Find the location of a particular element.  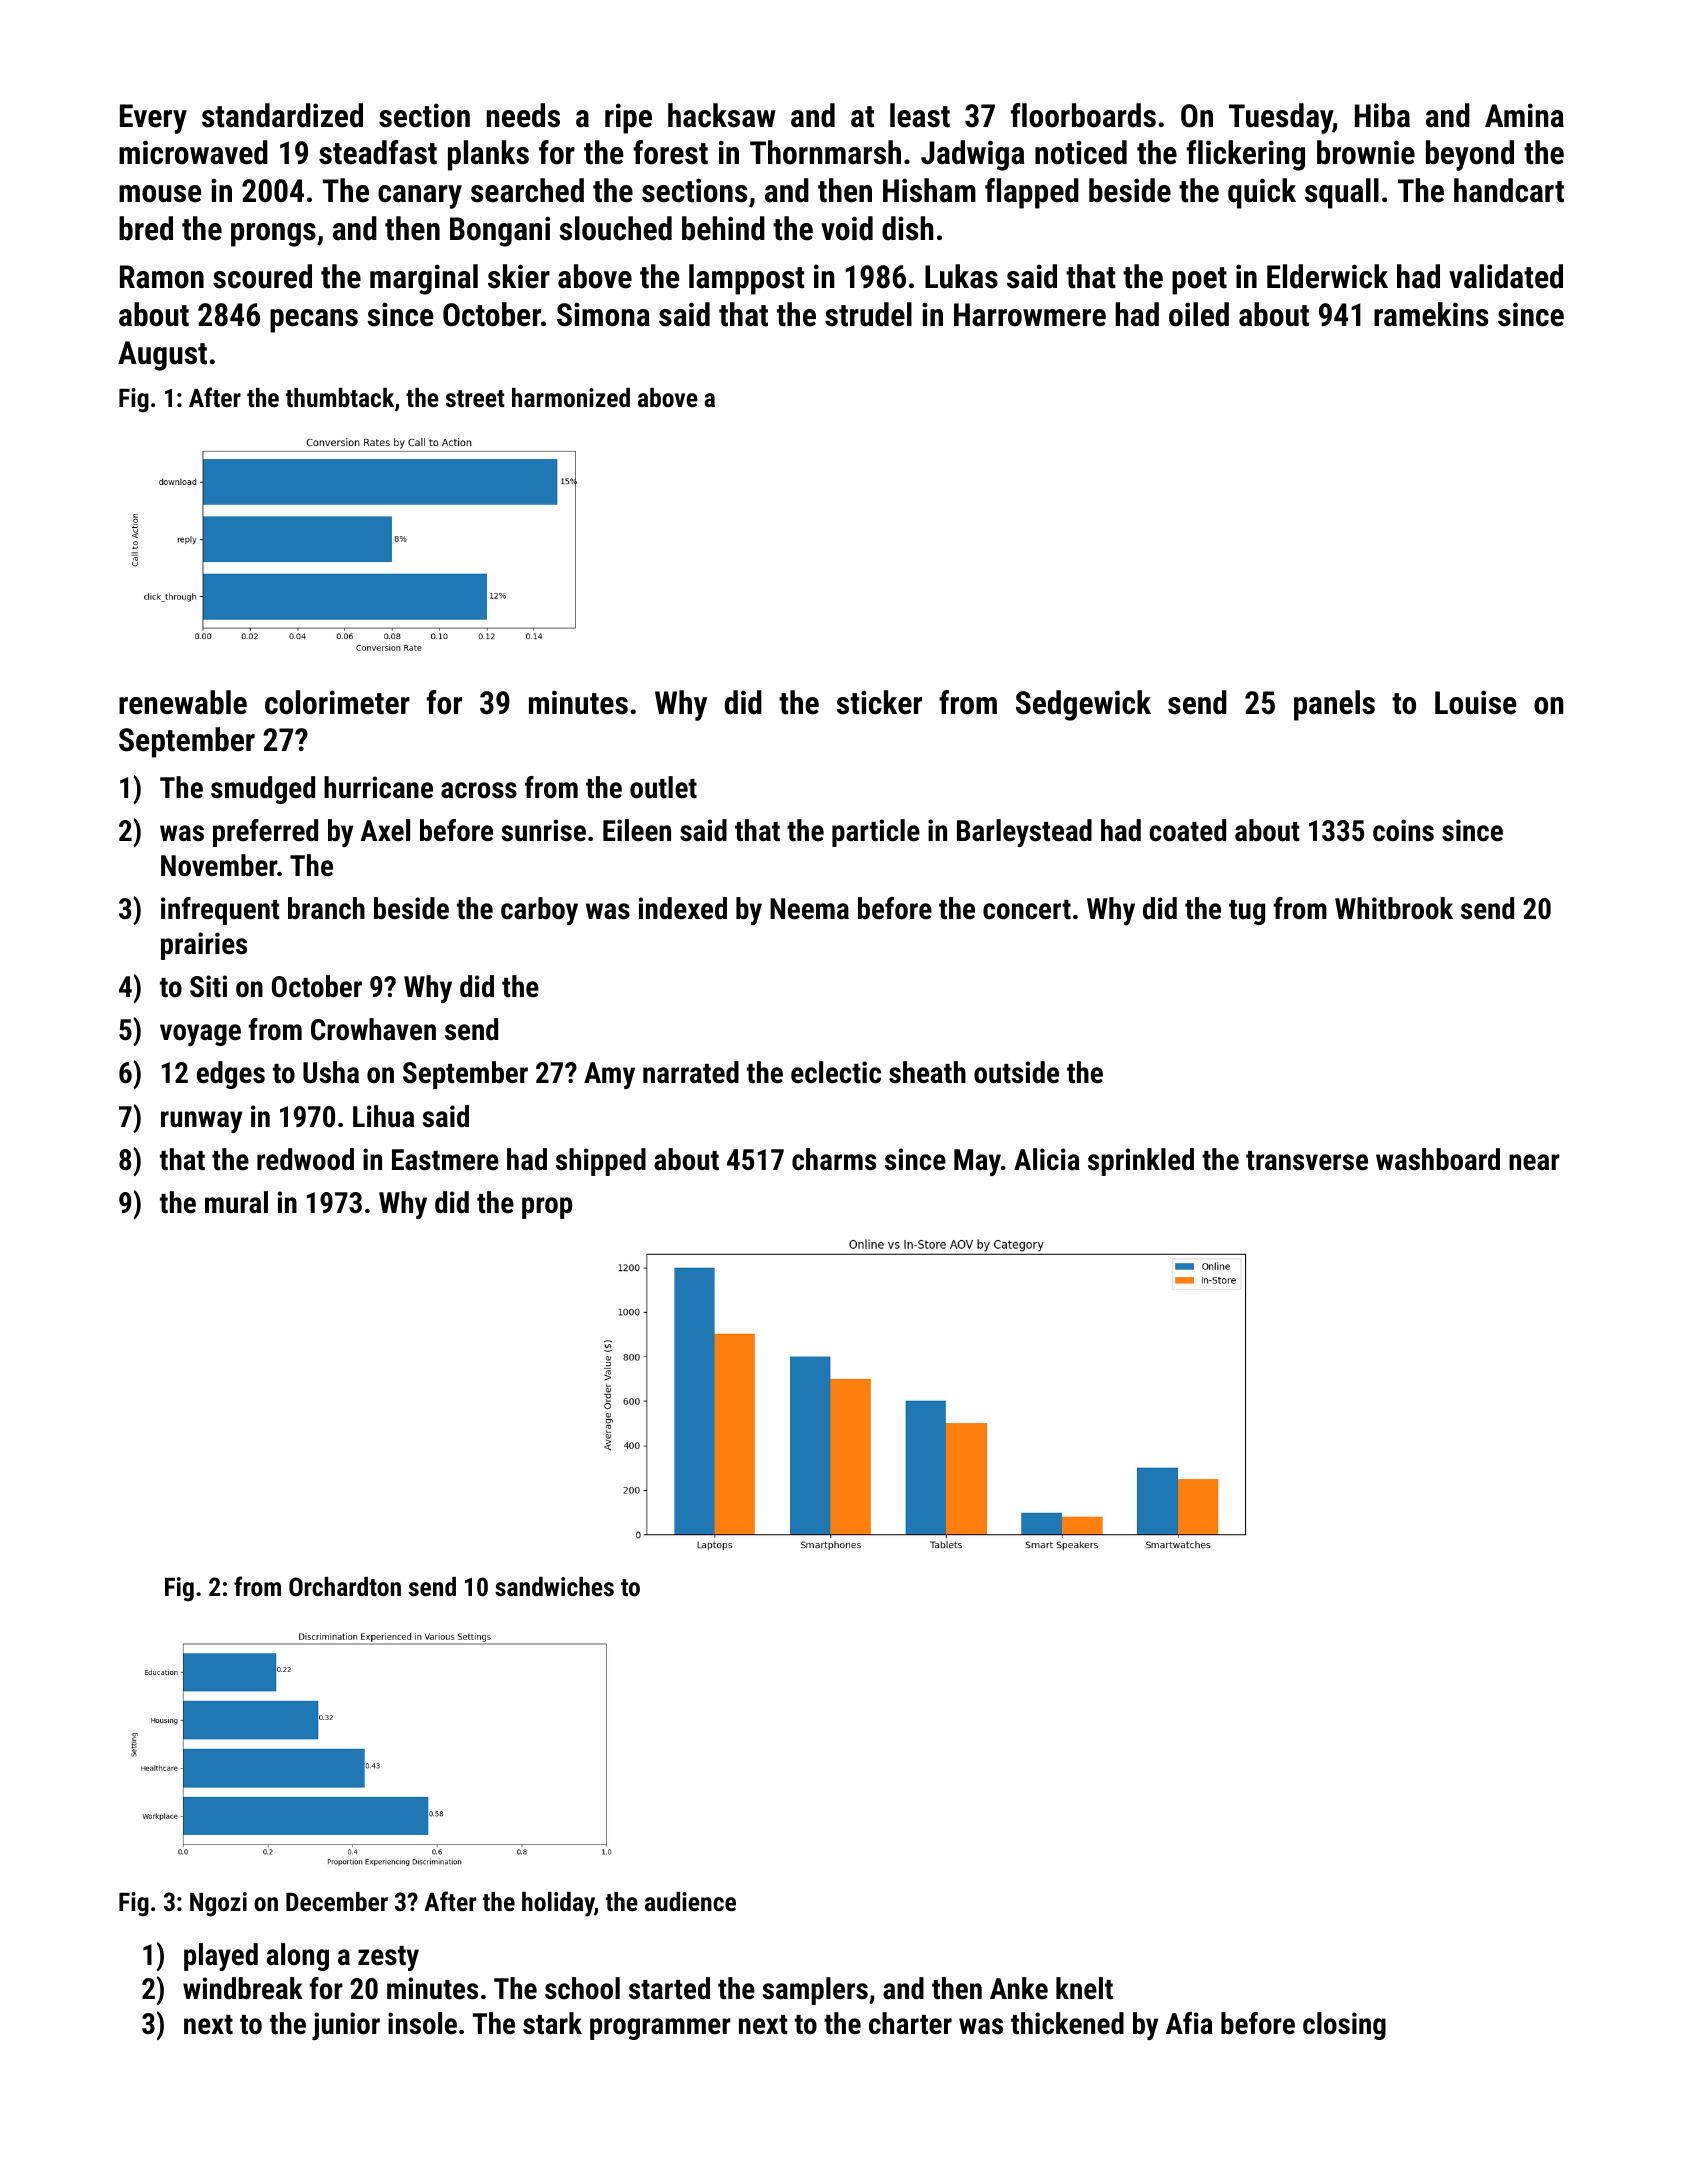

mural is located at coordinates (236, 1202).
